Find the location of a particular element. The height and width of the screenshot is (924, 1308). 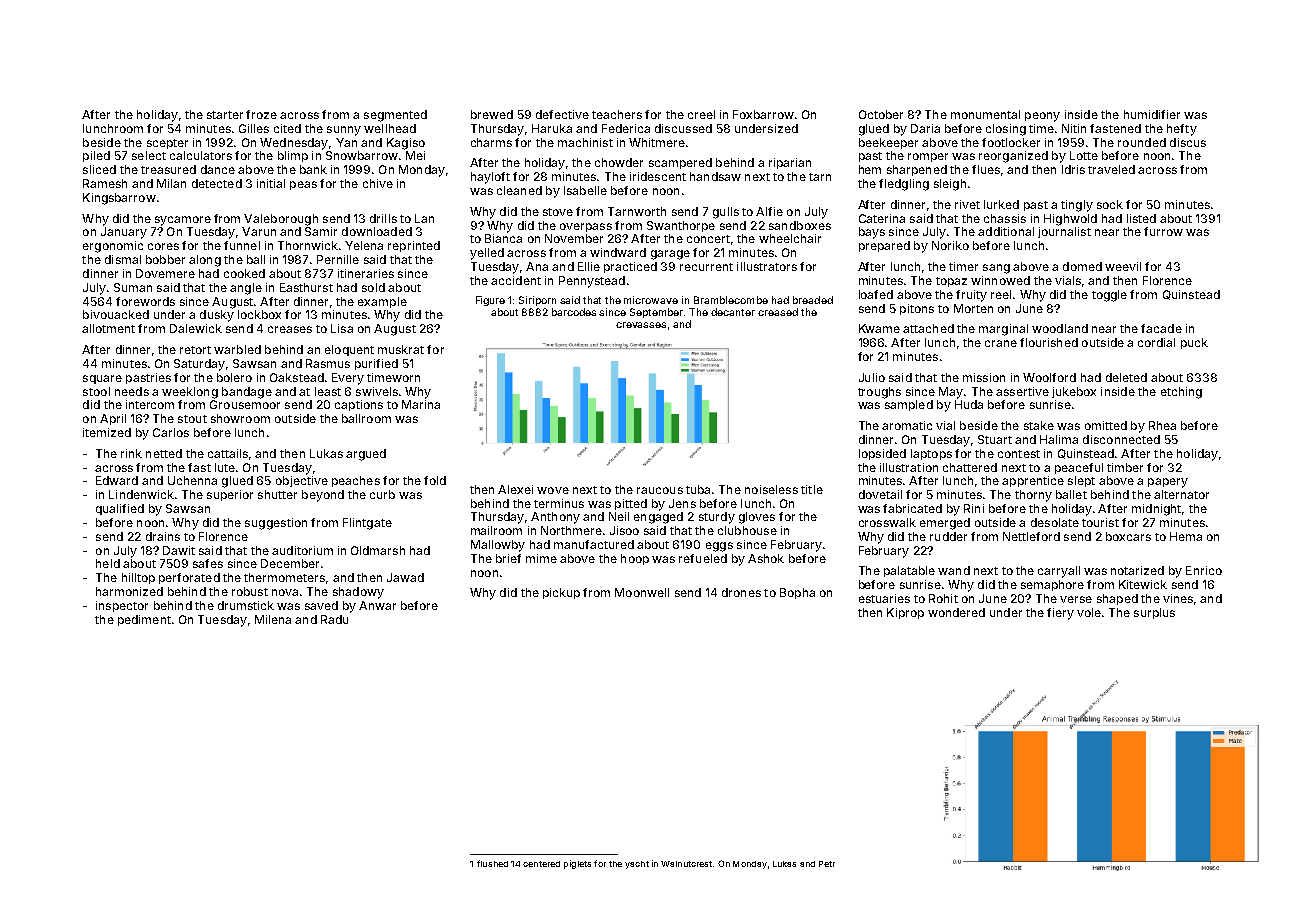

surplus is located at coordinates (1154, 613).
